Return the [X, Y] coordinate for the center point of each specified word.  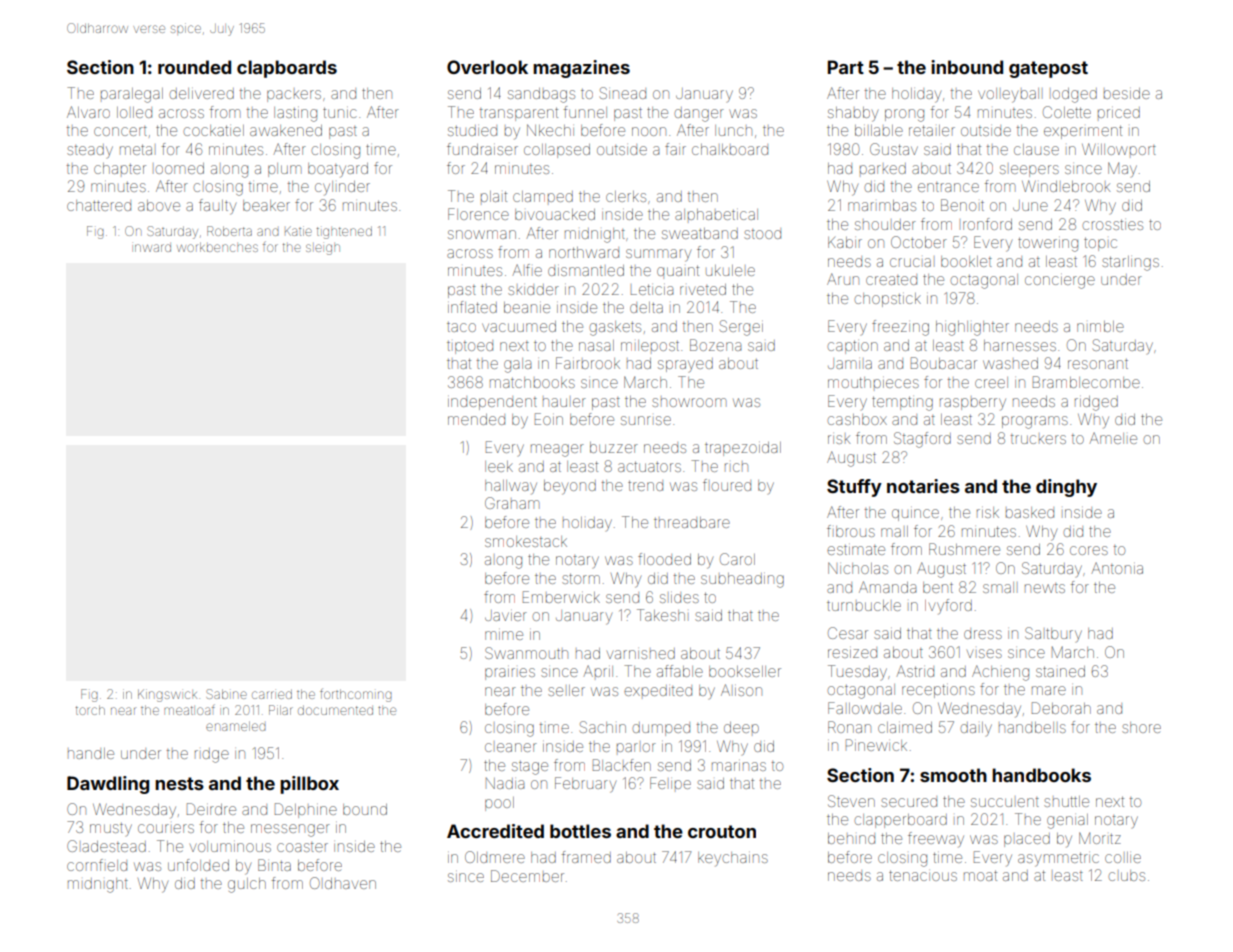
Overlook [487, 67]
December [527, 876]
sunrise [646, 420]
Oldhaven [343, 883]
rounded [194, 67]
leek [499, 466]
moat [980, 875]
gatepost [1048, 69]
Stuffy [854, 488]
